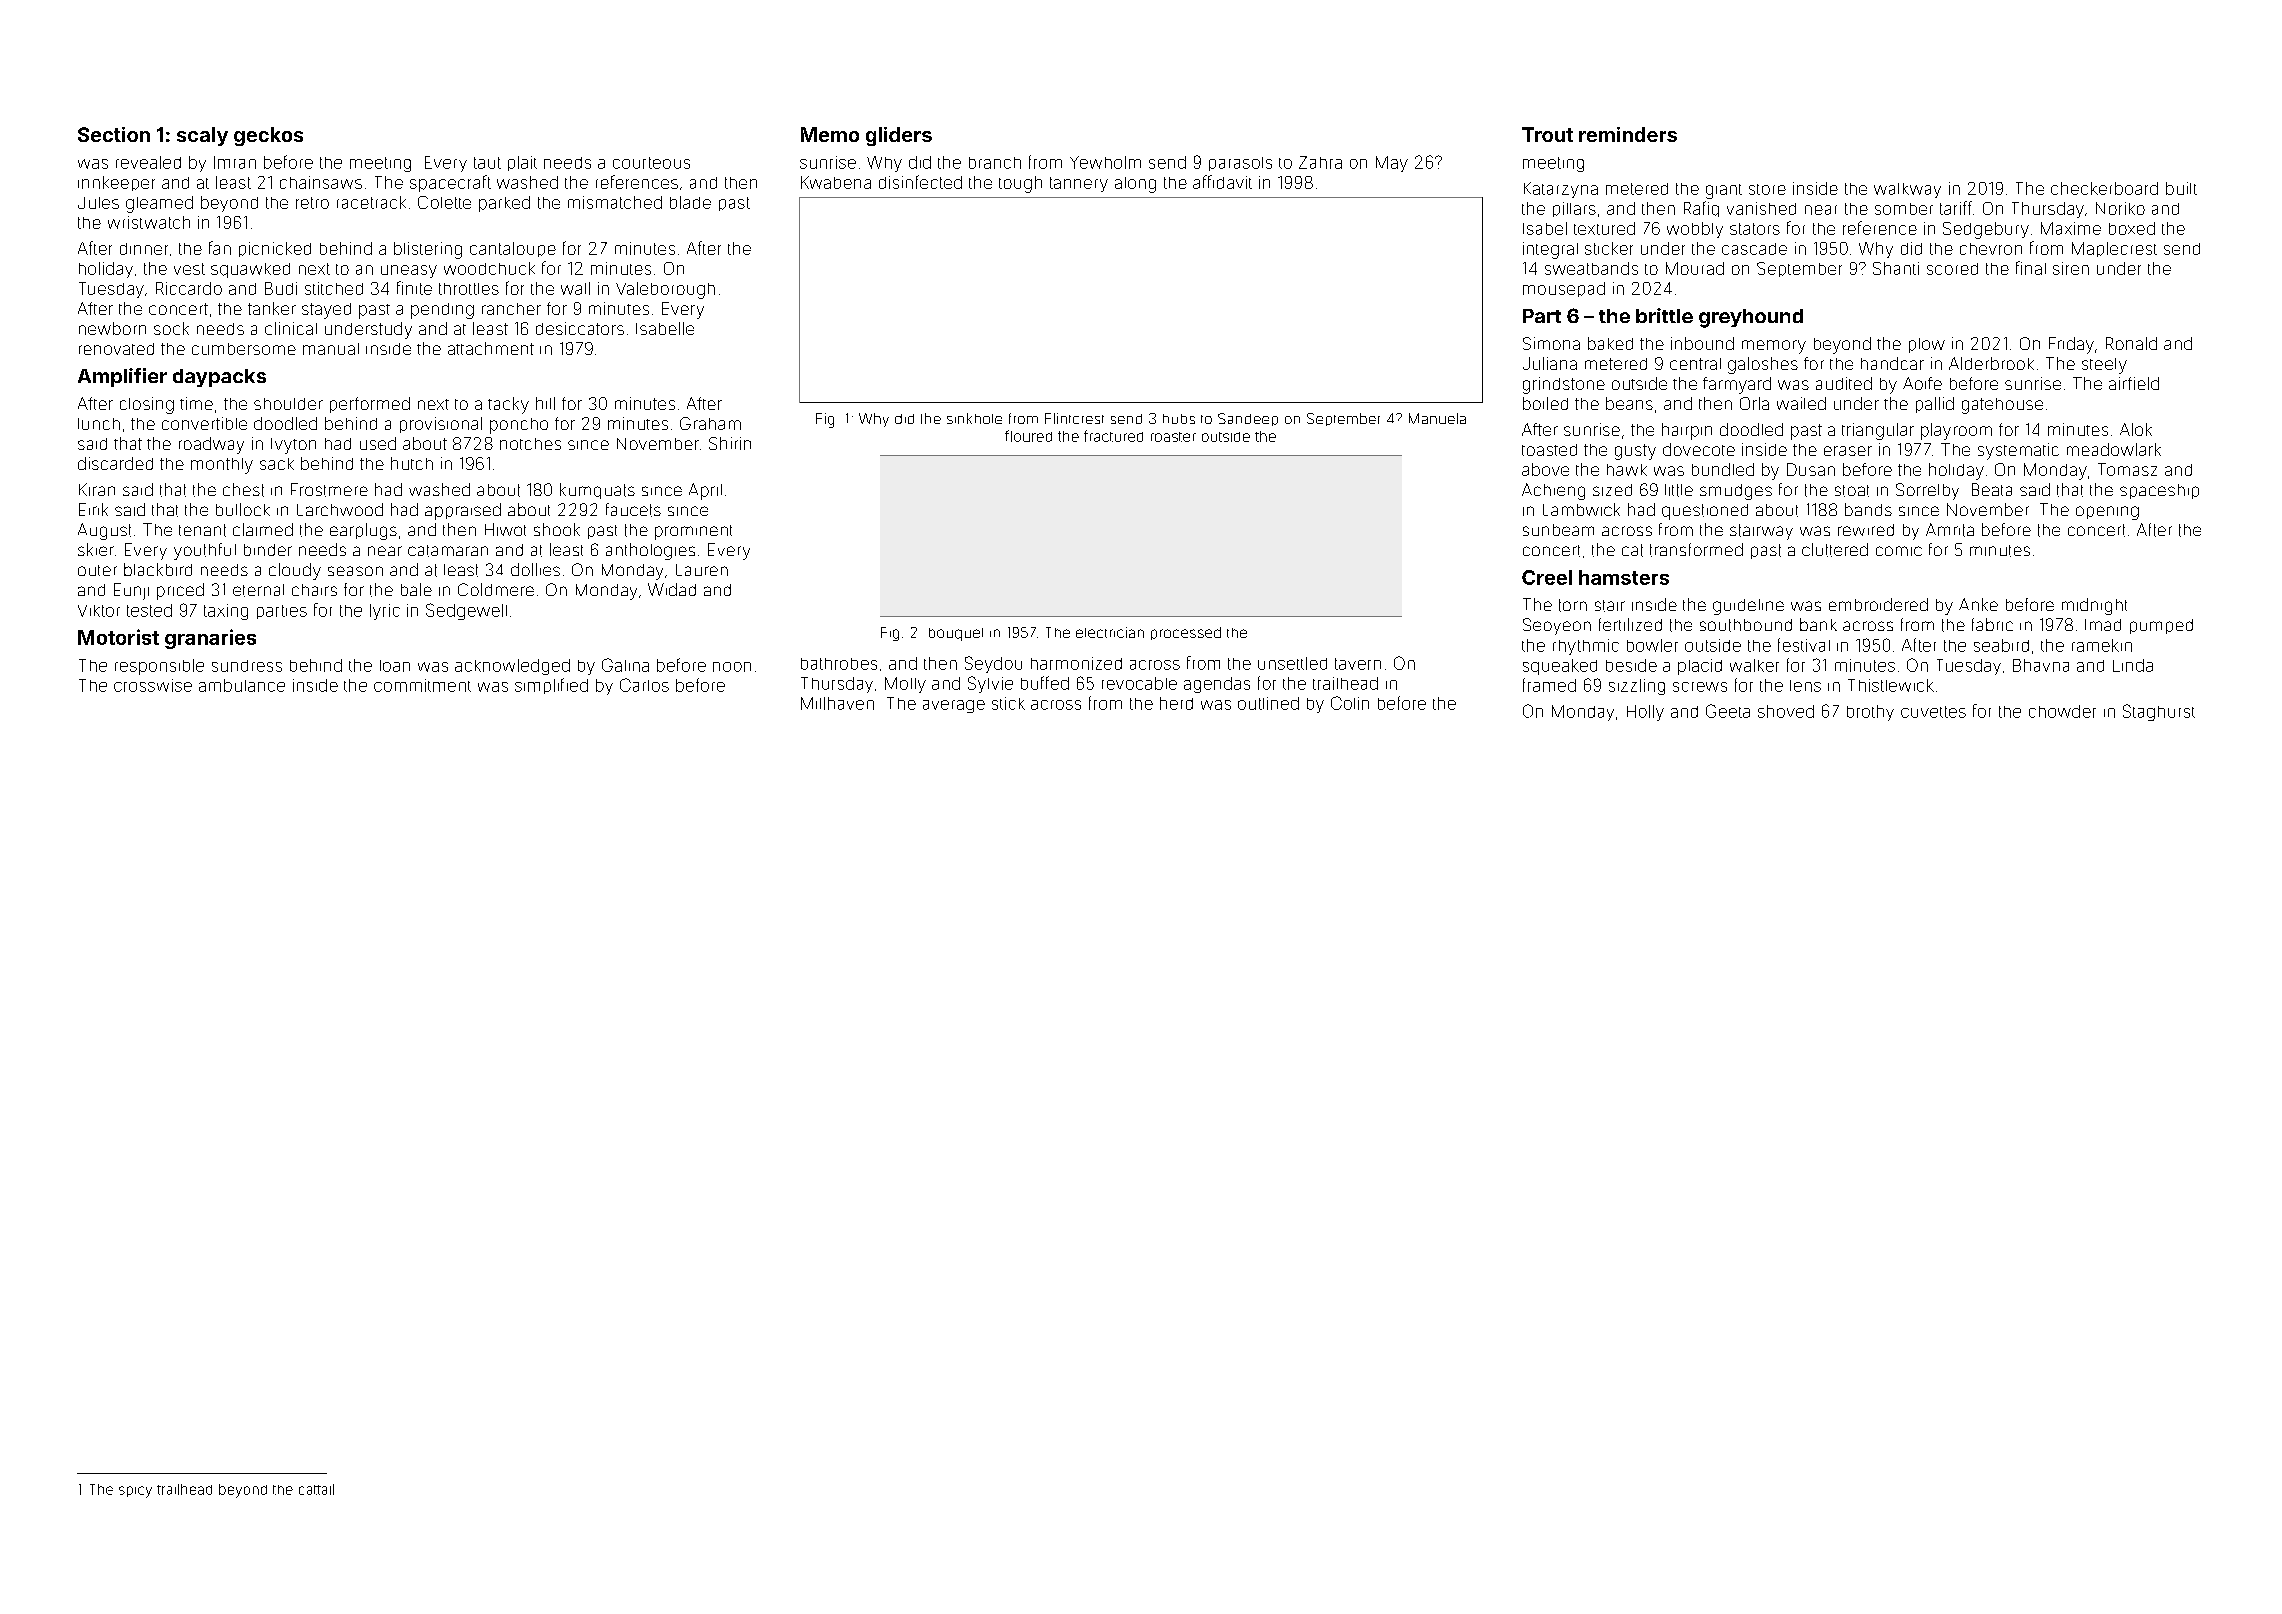  What do you see at coordinates (2071, 268) in the screenshot?
I see `siren` at bounding box center [2071, 268].
